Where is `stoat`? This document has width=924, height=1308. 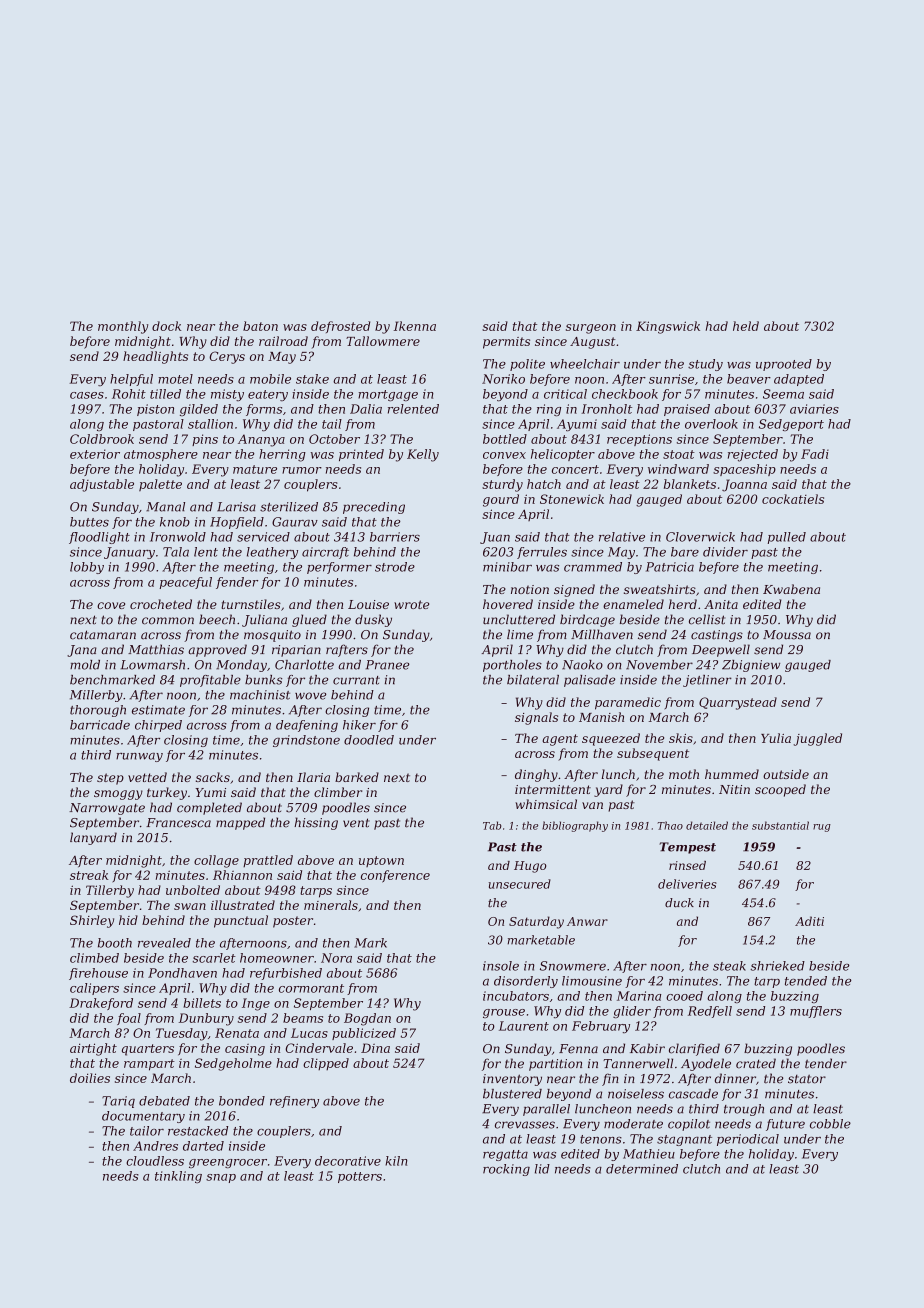 stoat is located at coordinates (679, 454).
